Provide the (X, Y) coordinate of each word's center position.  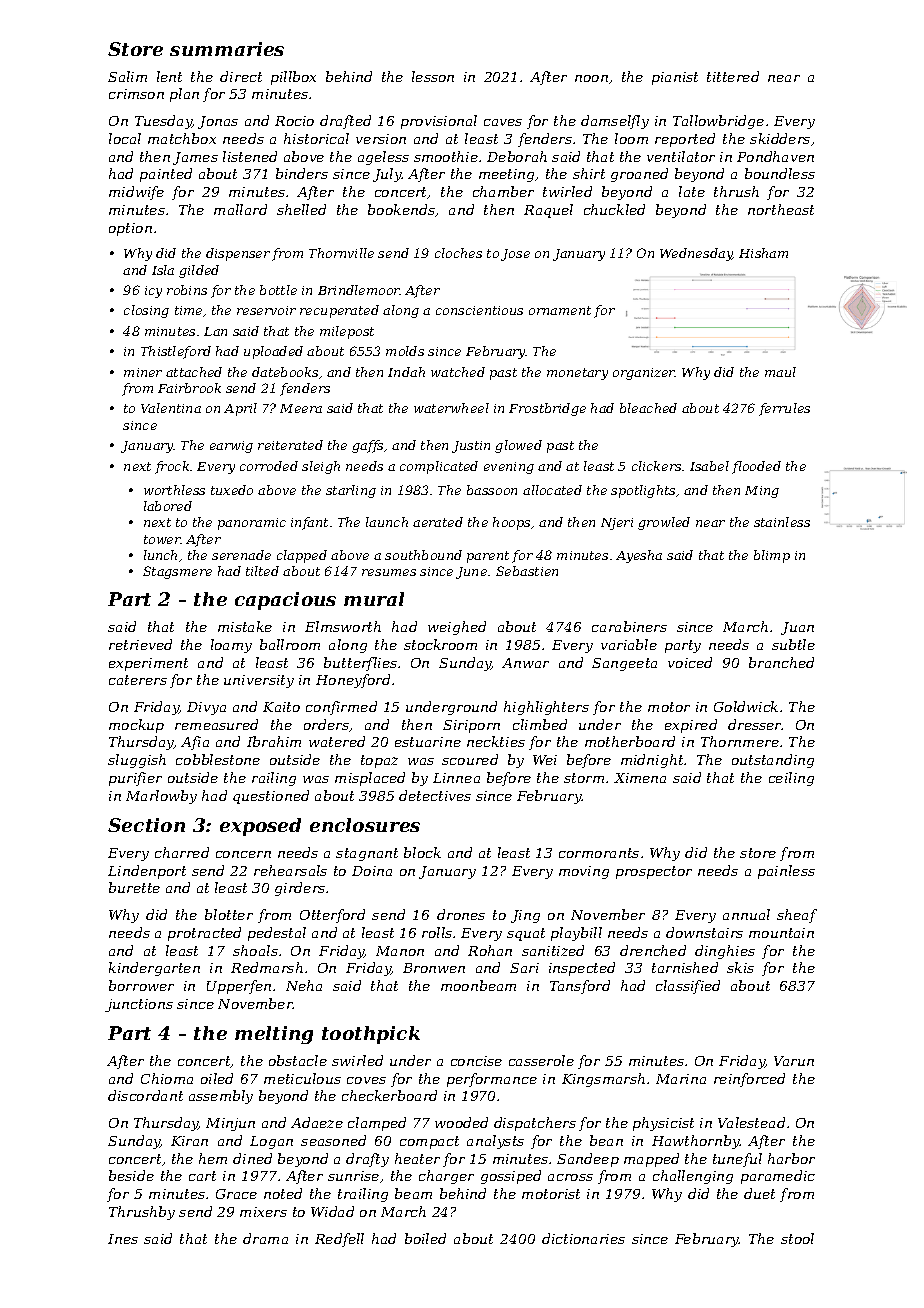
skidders (780, 138)
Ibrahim (274, 741)
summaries (227, 49)
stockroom (440, 644)
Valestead (751, 1122)
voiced (690, 662)
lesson (433, 76)
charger (446, 1177)
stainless (782, 522)
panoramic (252, 524)
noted (283, 1193)
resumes (389, 572)
